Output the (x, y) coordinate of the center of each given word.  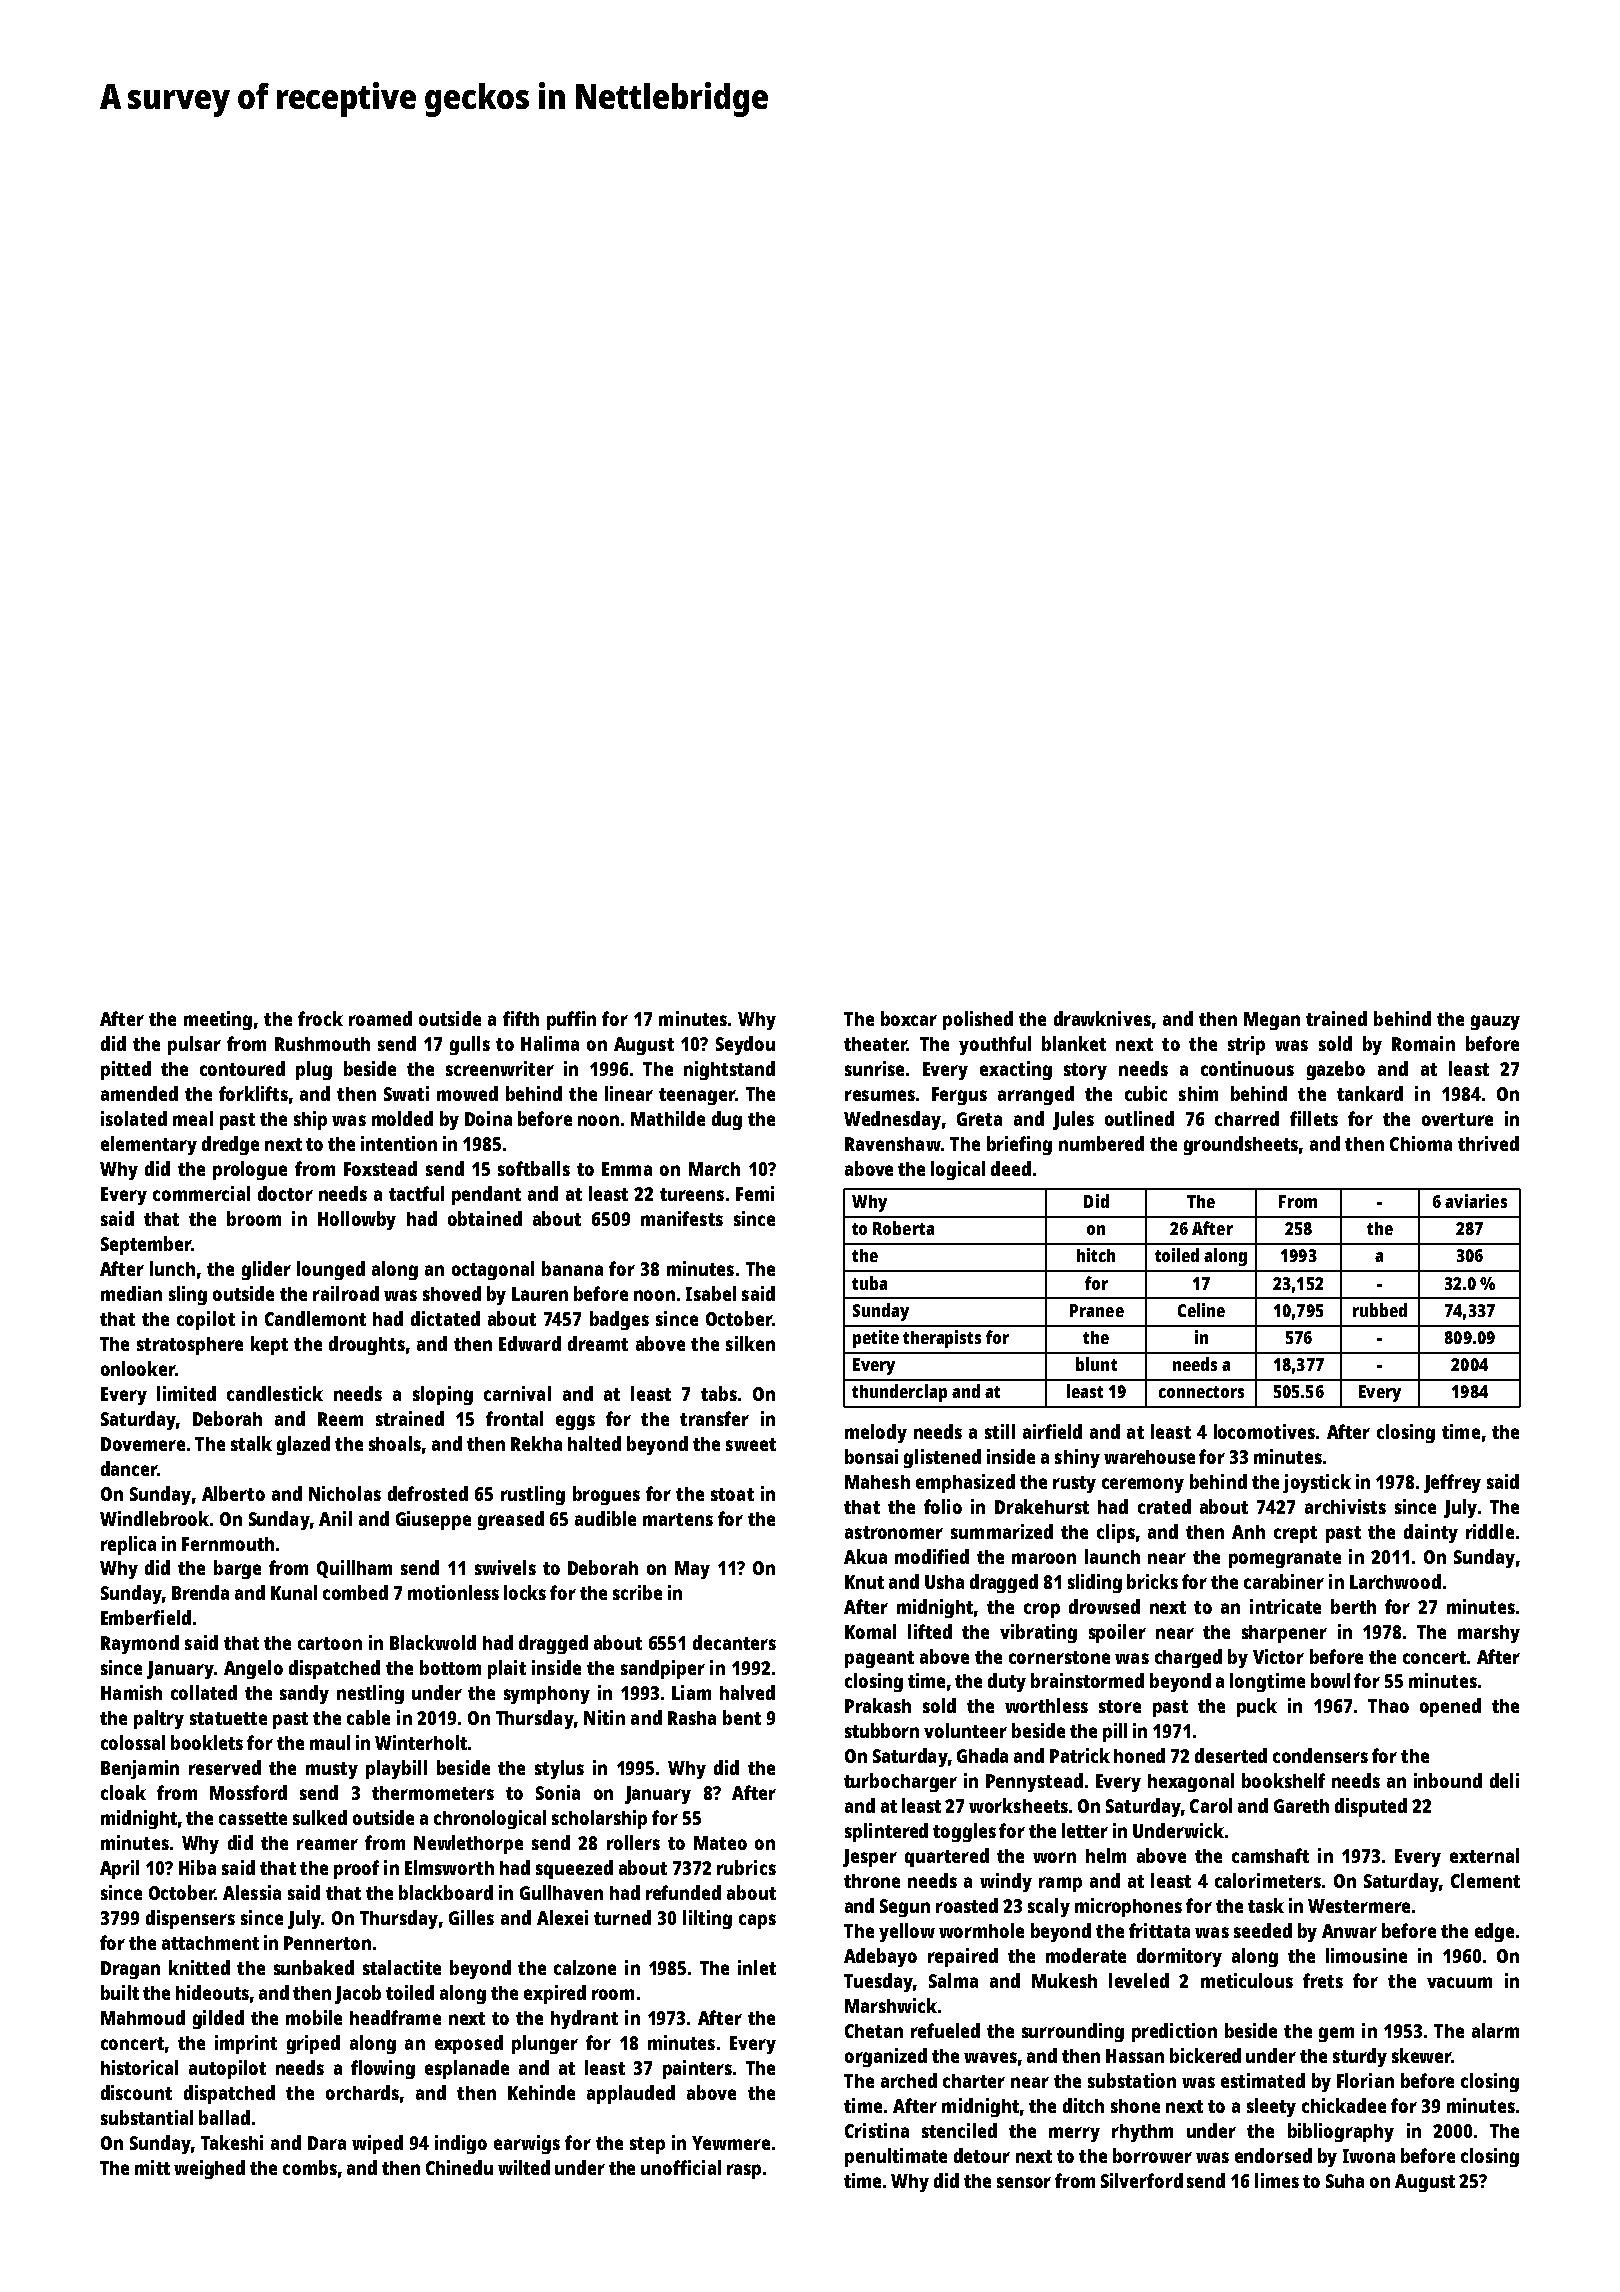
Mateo (720, 1843)
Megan (1272, 1021)
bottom (450, 1667)
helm (1106, 1855)
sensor (1024, 2182)
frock (320, 1018)
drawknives (1102, 1018)
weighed (209, 2169)
